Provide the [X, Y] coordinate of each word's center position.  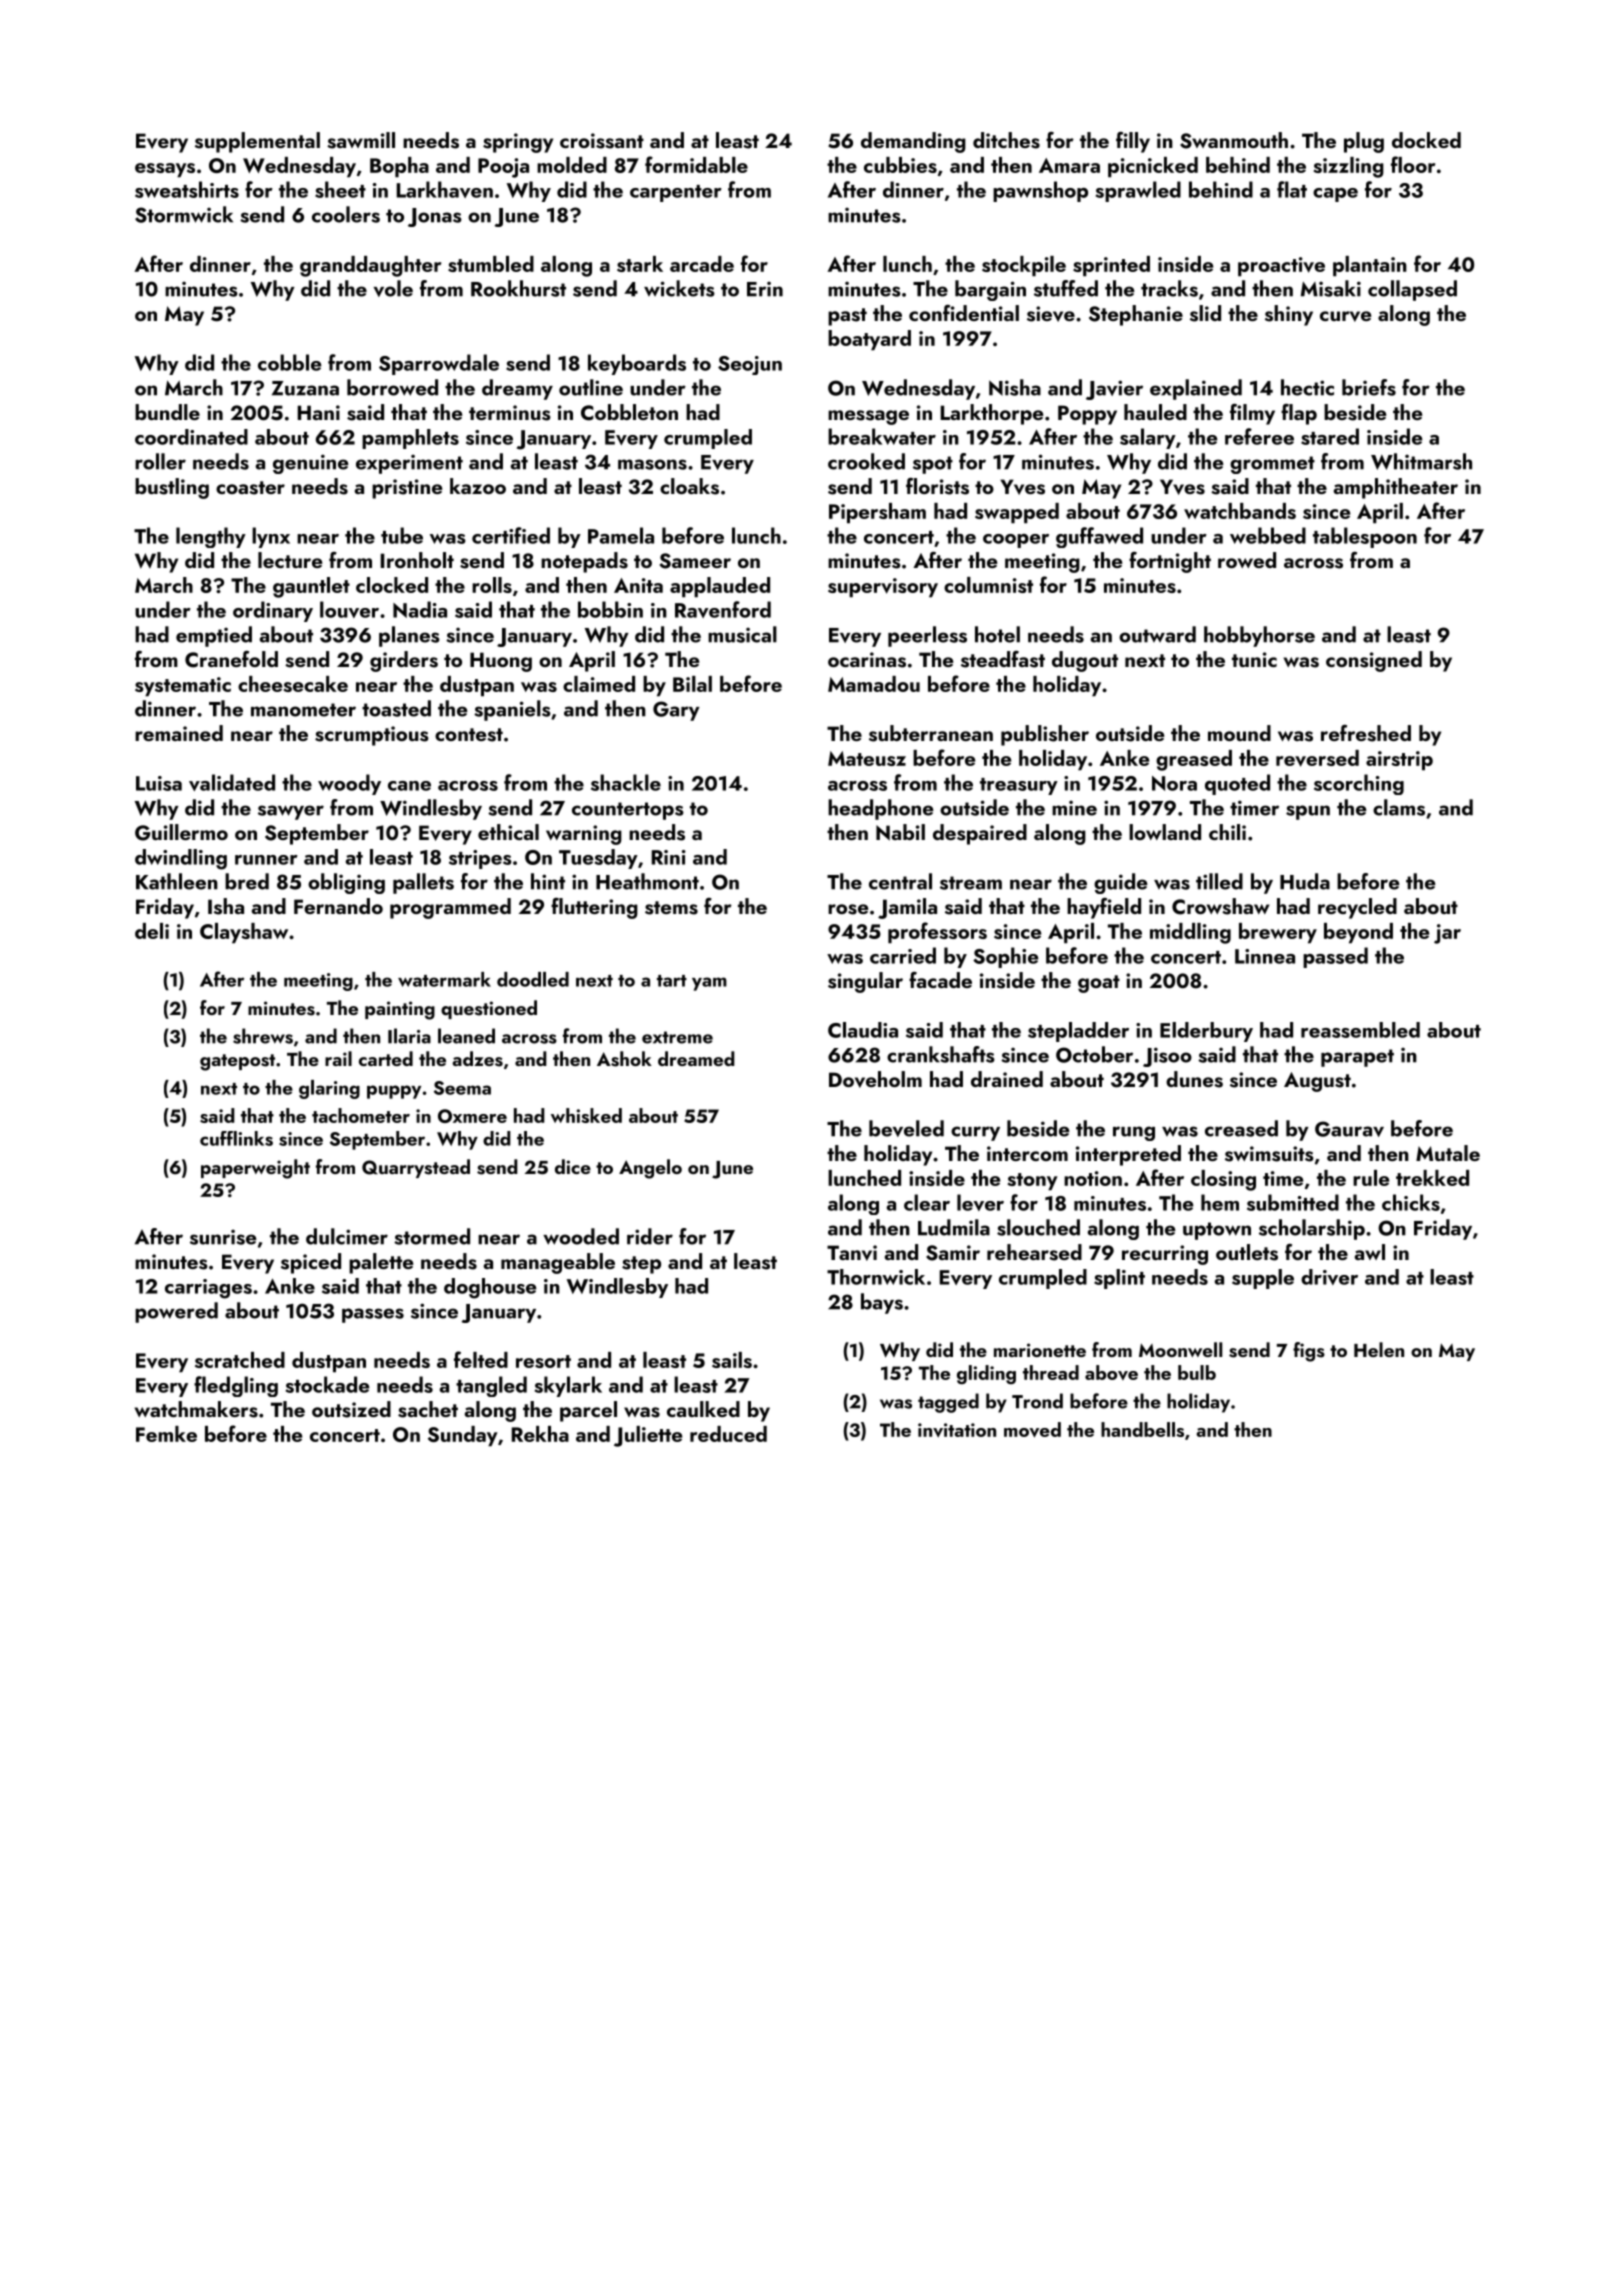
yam [709, 984]
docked [1426, 140]
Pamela [621, 535]
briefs [1369, 387]
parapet [1357, 1058]
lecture [290, 560]
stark [640, 264]
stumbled [491, 264]
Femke [166, 1434]
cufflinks [236, 1138]
